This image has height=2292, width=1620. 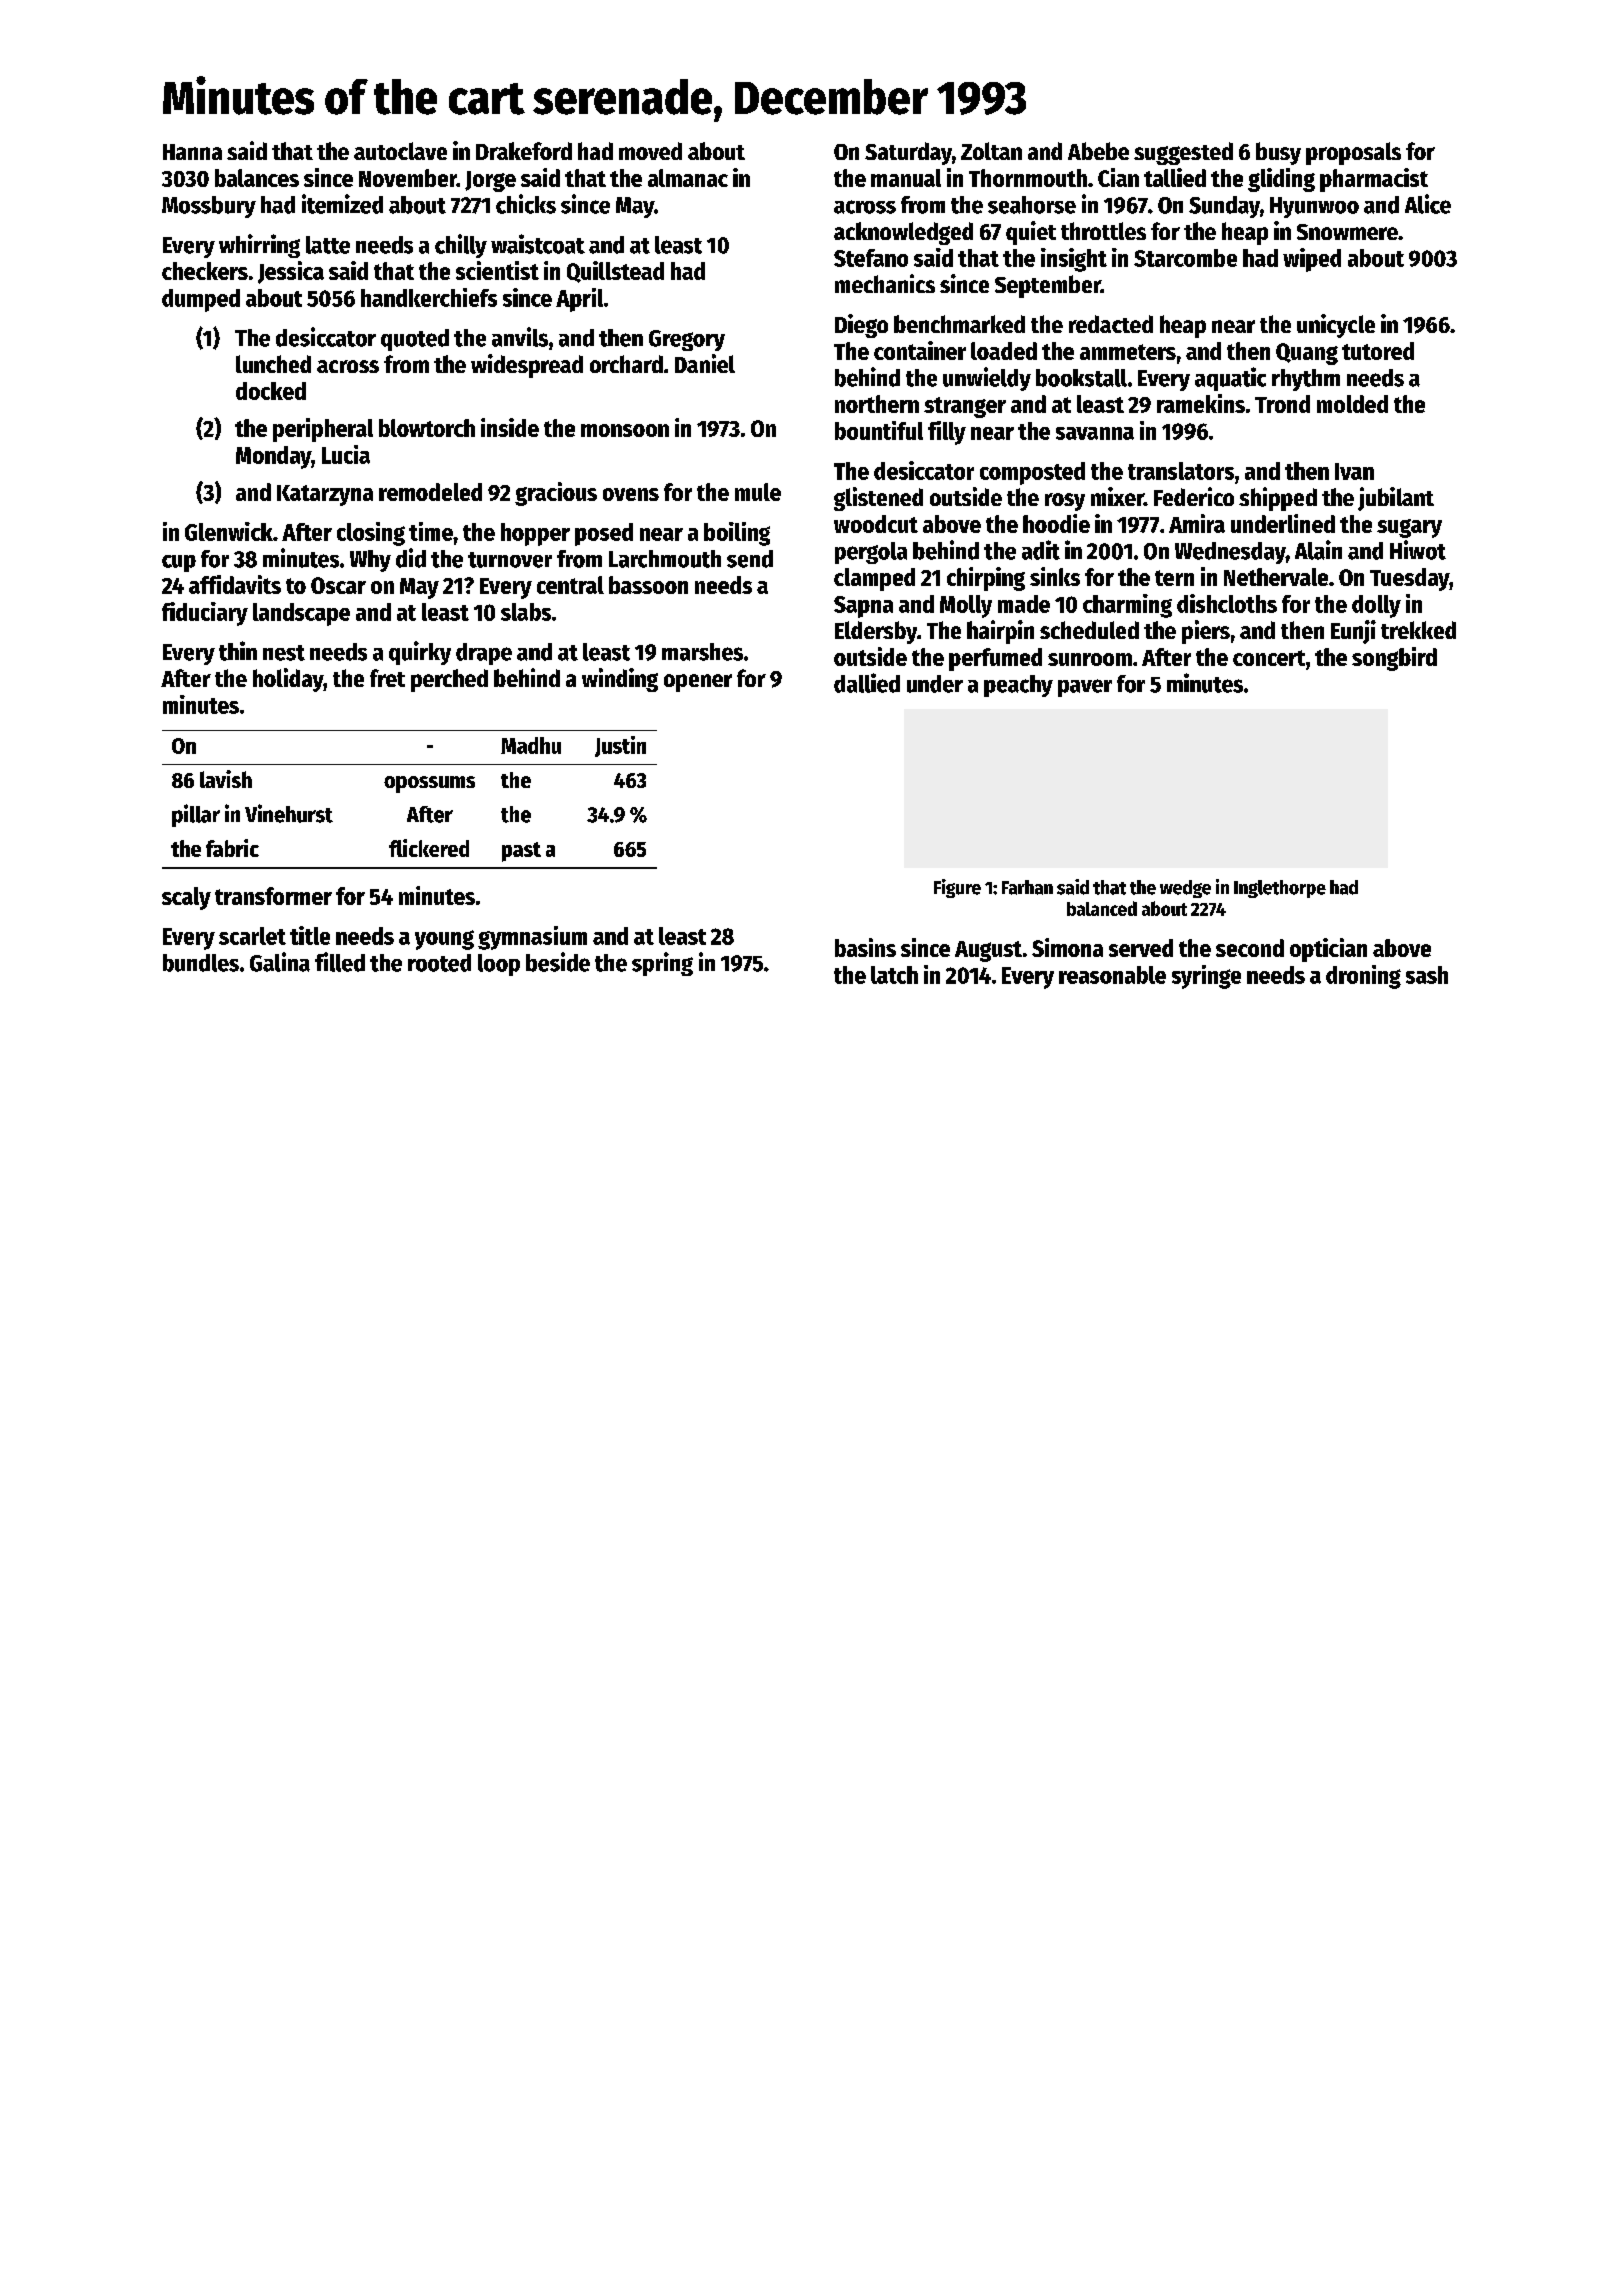 What do you see at coordinates (1354, 471) in the image?
I see `Ivan` at bounding box center [1354, 471].
